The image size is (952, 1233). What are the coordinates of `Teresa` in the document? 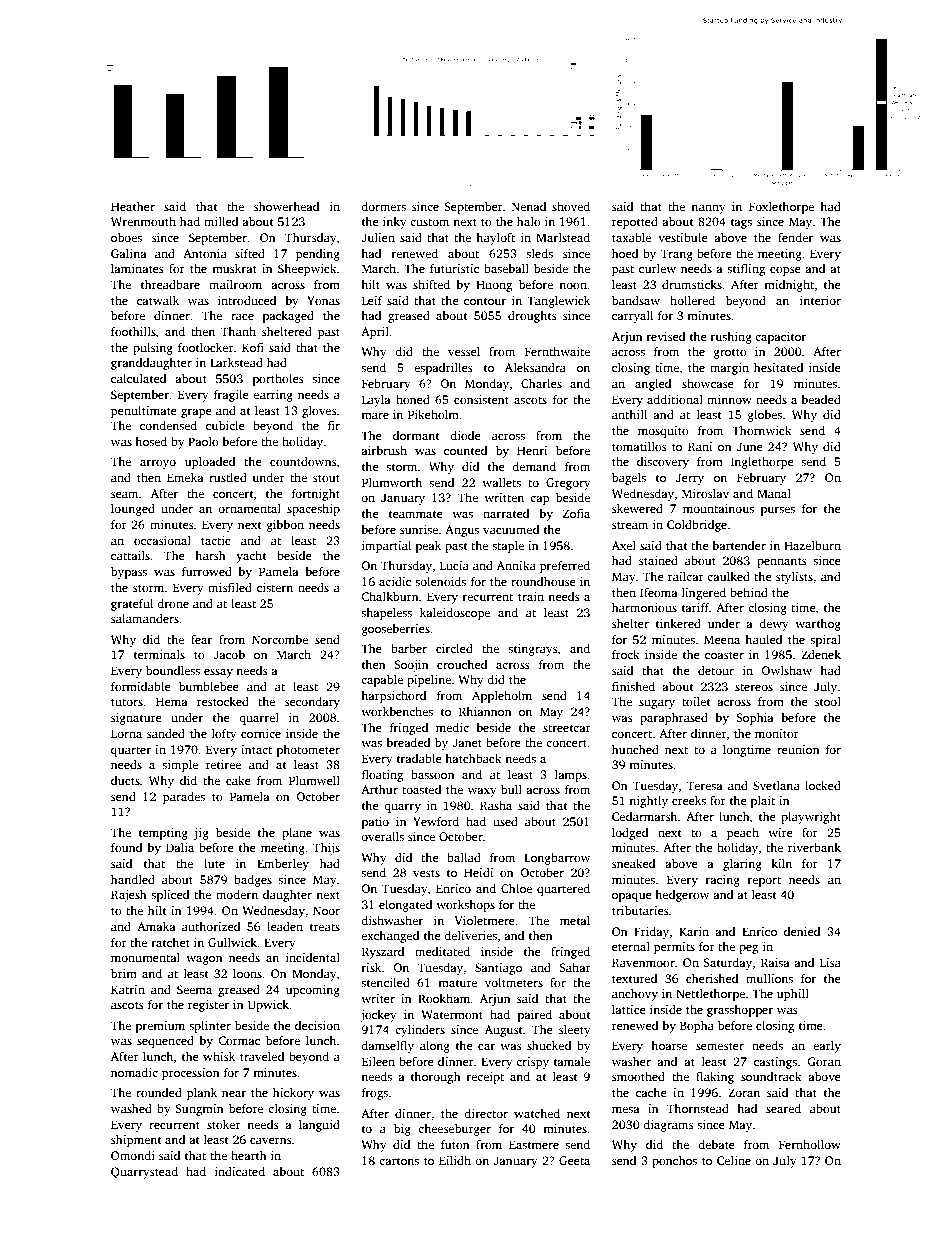 It's located at (705, 785).
